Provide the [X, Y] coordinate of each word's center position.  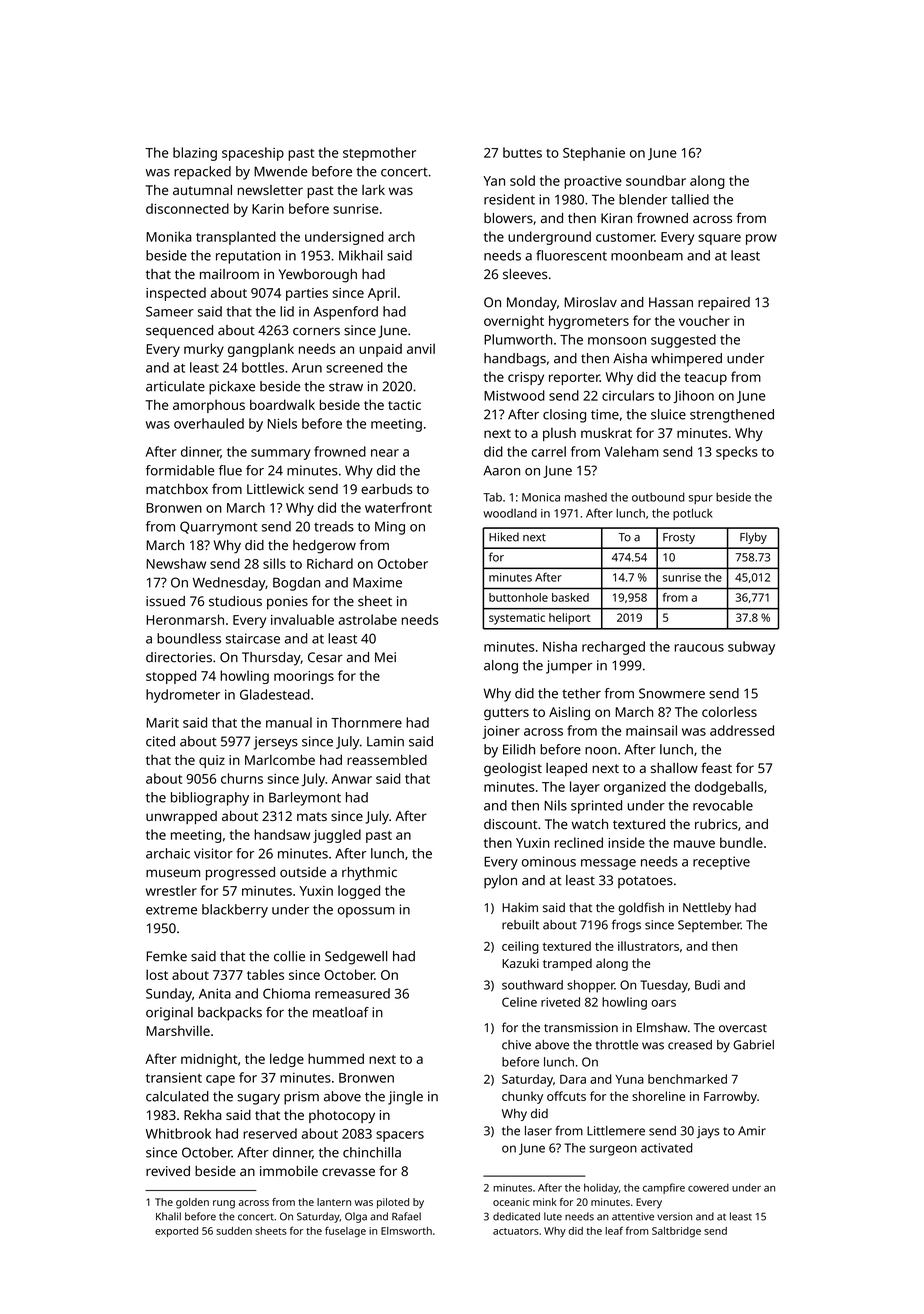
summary [281, 454]
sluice [668, 414]
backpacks [230, 1014]
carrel [549, 451]
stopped [171, 677]
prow [761, 239]
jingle [405, 1098]
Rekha [202, 1115]
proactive [593, 182]
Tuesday [664, 986]
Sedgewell [356, 958]
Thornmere [366, 722]
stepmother [379, 154]
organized [635, 788]
